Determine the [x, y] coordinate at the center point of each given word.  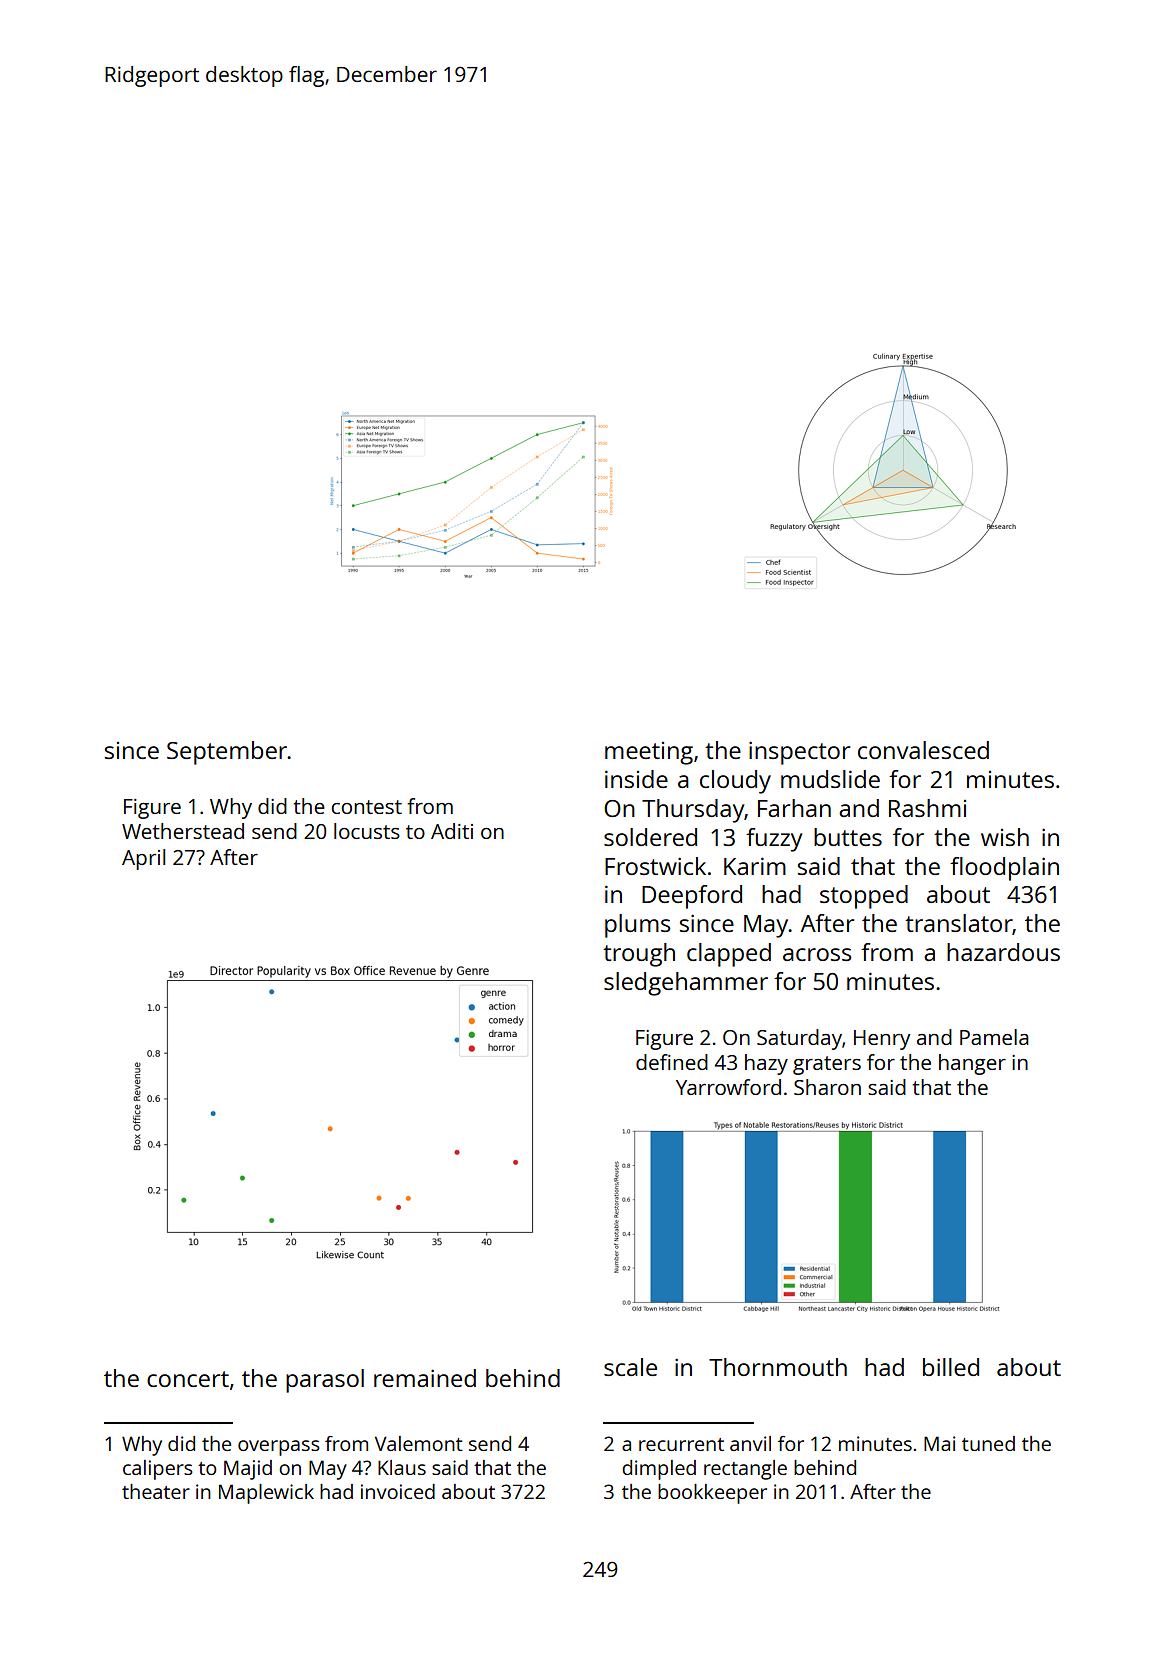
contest [366, 807]
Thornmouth [778, 1367]
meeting [649, 753]
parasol [325, 1381]
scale [630, 1367]
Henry [882, 1040]
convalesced [923, 750]
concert [188, 1379]
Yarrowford [728, 1087]
